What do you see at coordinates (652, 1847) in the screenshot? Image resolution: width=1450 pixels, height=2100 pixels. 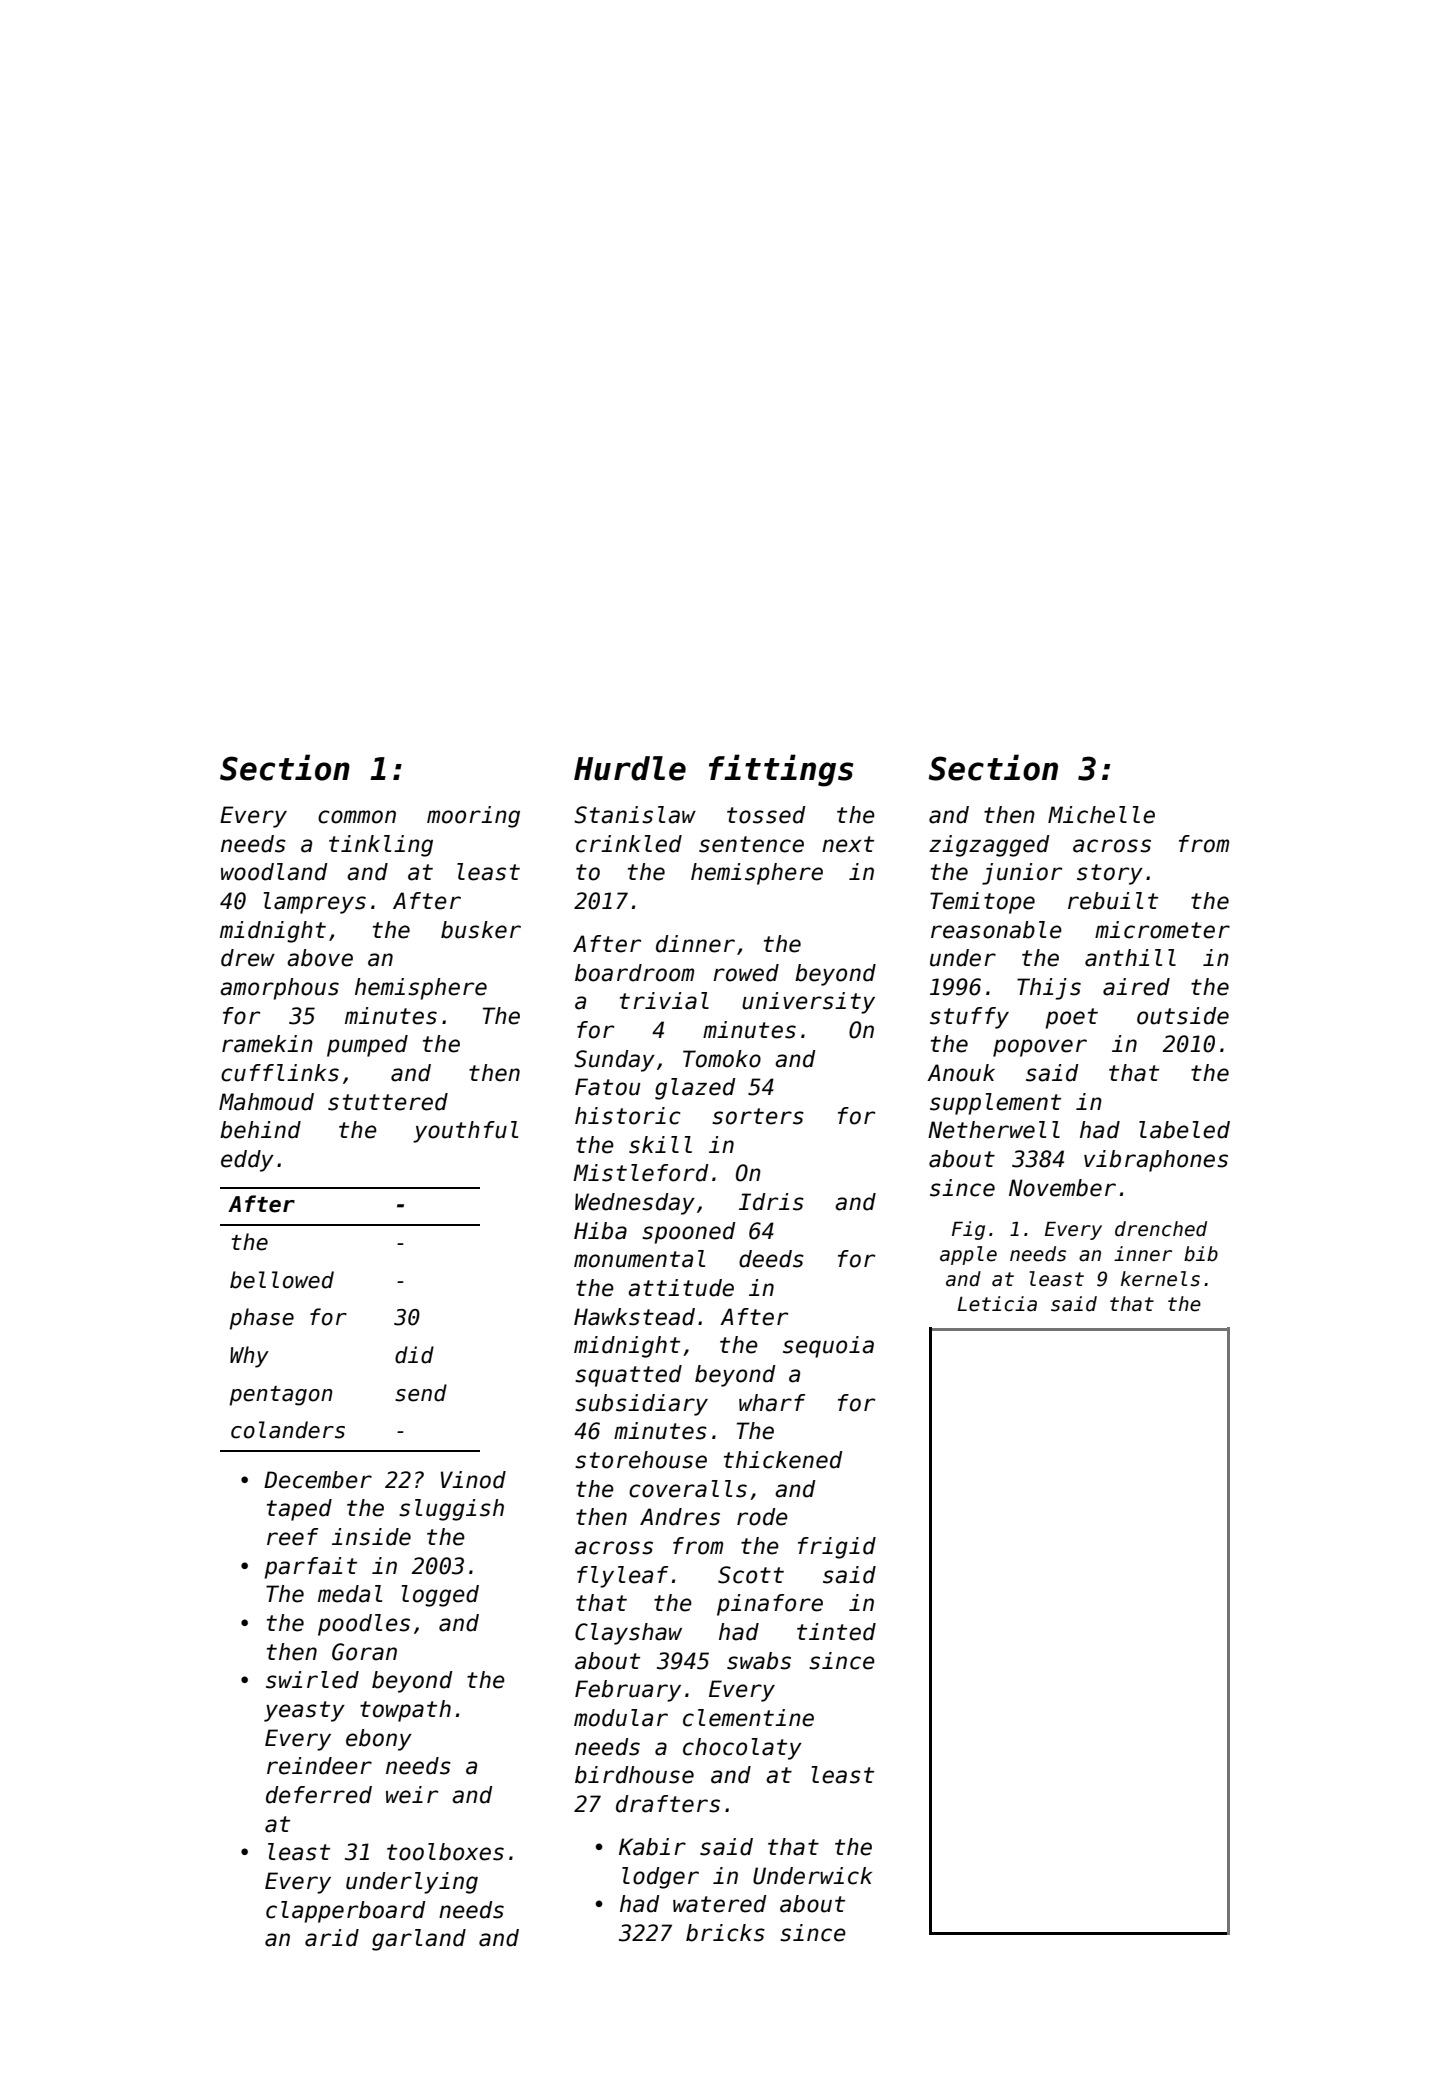 I see `Kabir` at bounding box center [652, 1847].
